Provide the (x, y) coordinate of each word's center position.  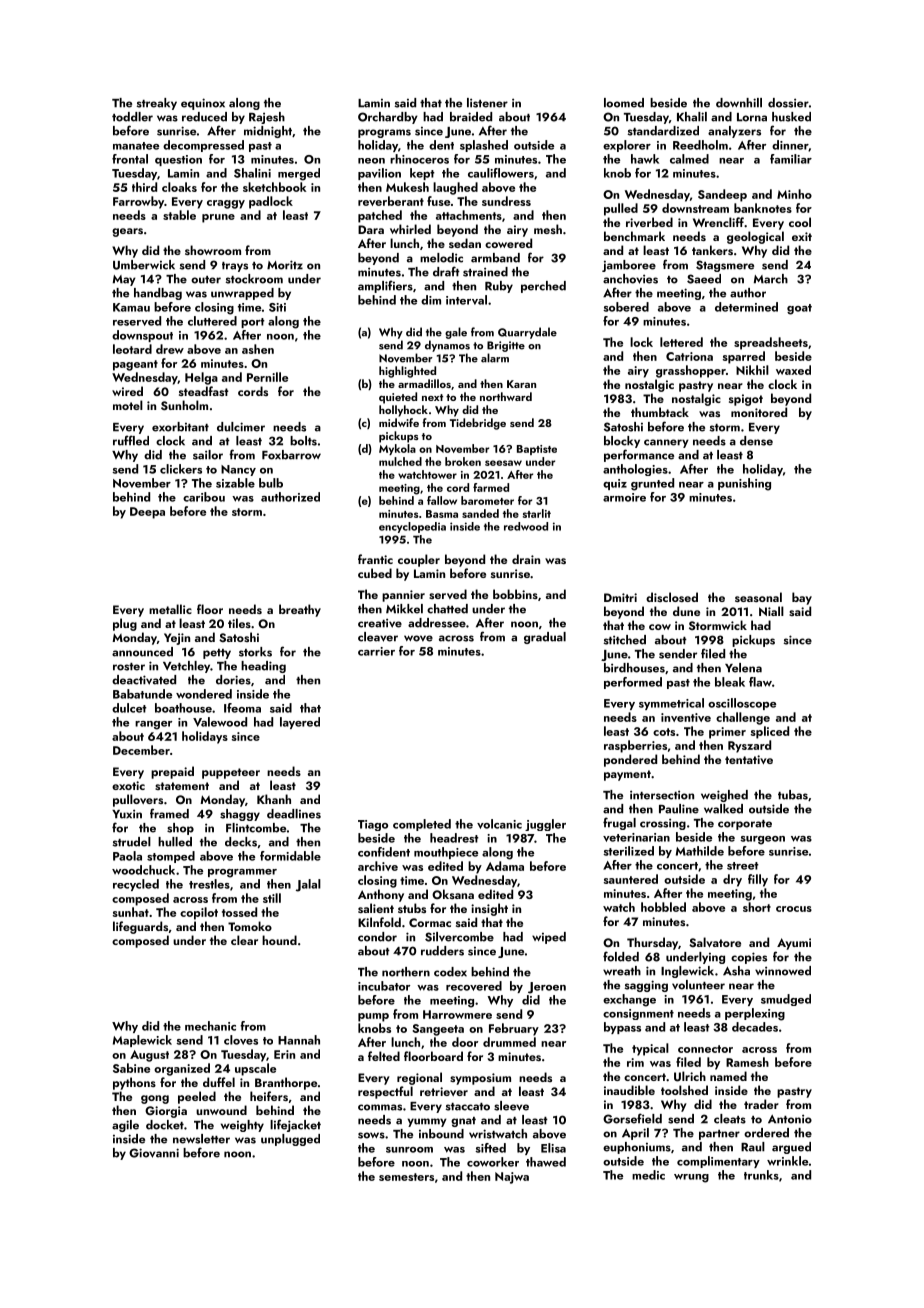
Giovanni (154, 1153)
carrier (376, 651)
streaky (157, 104)
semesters (406, 1177)
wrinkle (787, 1161)
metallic (170, 609)
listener (487, 103)
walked (723, 809)
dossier (788, 103)
